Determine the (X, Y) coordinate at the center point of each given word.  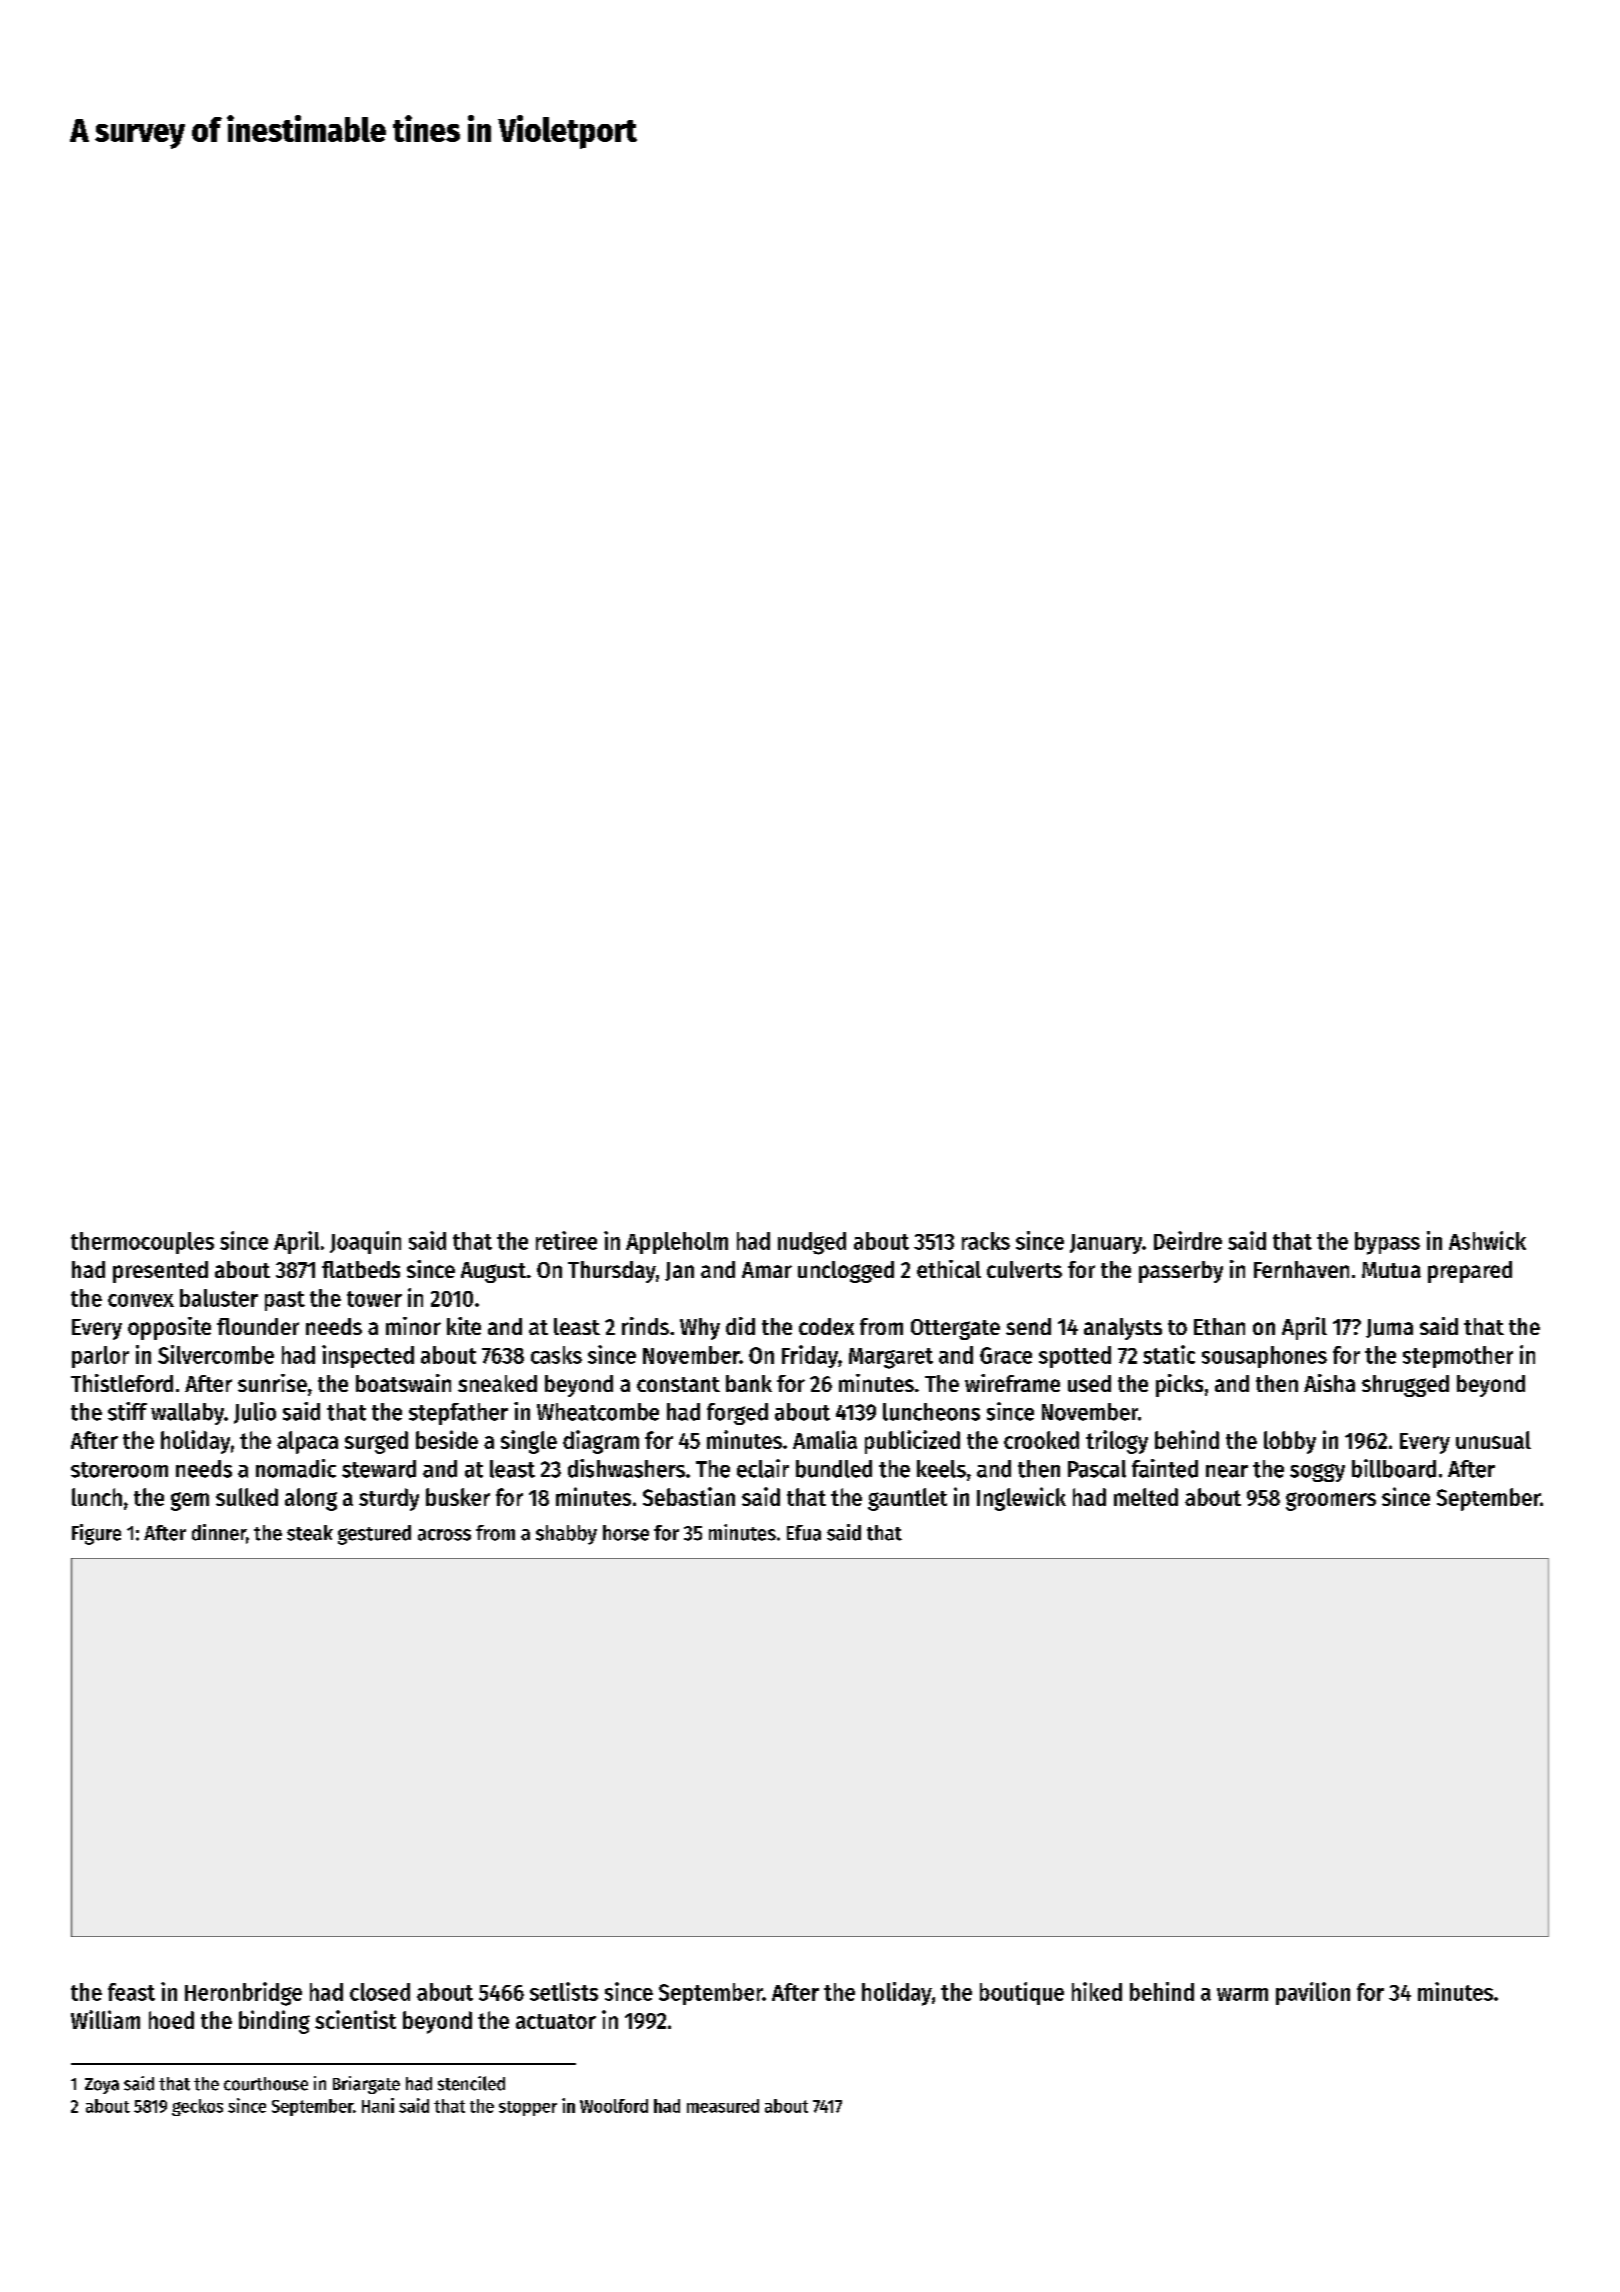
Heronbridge (243, 1994)
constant (678, 1384)
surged (376, 1442)
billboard (1394, 1468)
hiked (1097, 1991)
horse (626, 1533)
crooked (1041, 1440)
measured (723, 2106)
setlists (564, 1991)
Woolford (614, 2106)
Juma (1389, 1328)
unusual (1493, 1440)
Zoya (102, 2086)
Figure (96, 1534)
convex (141, 1300)
